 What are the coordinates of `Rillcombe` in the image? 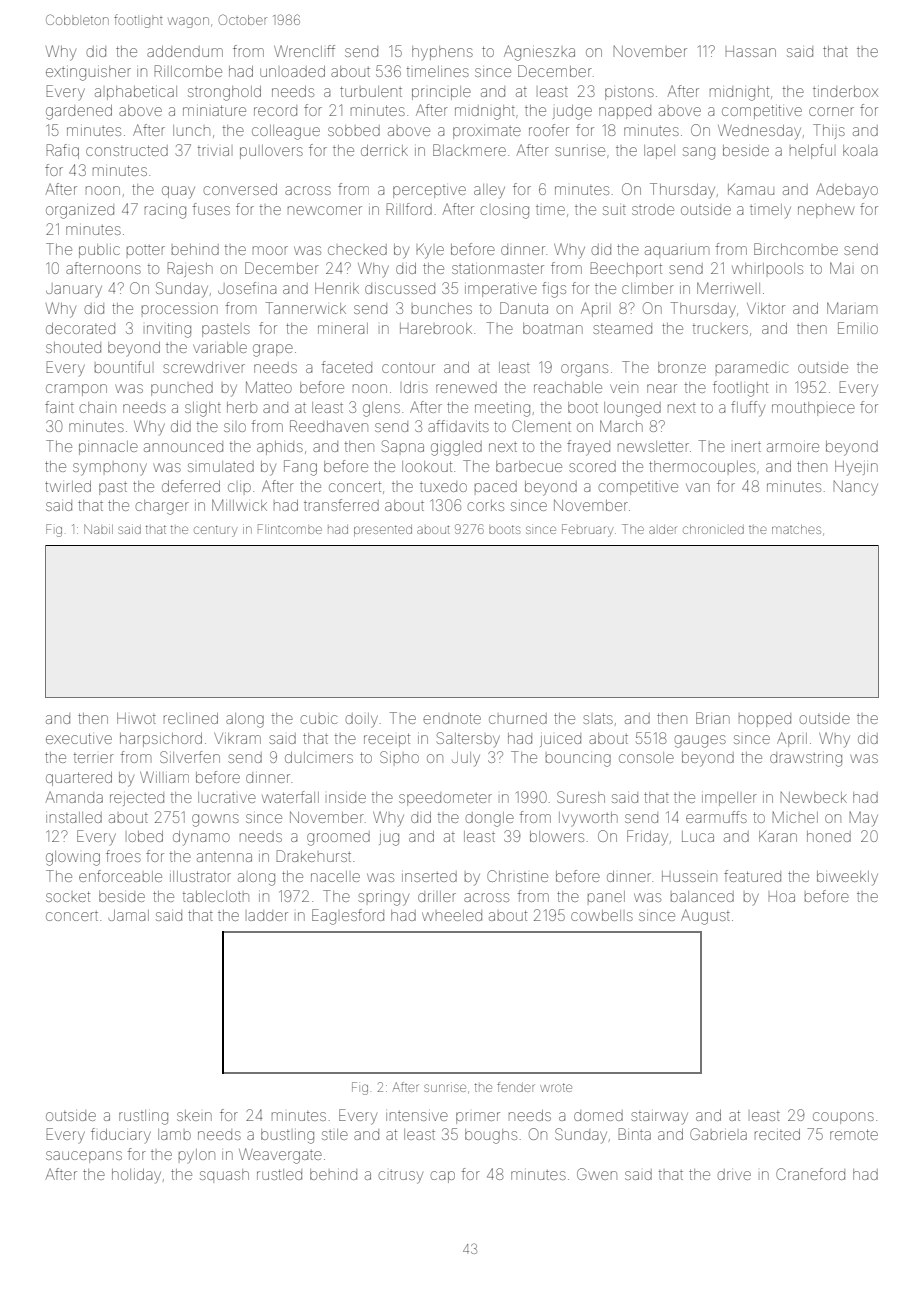 It's located at (188, 71).
